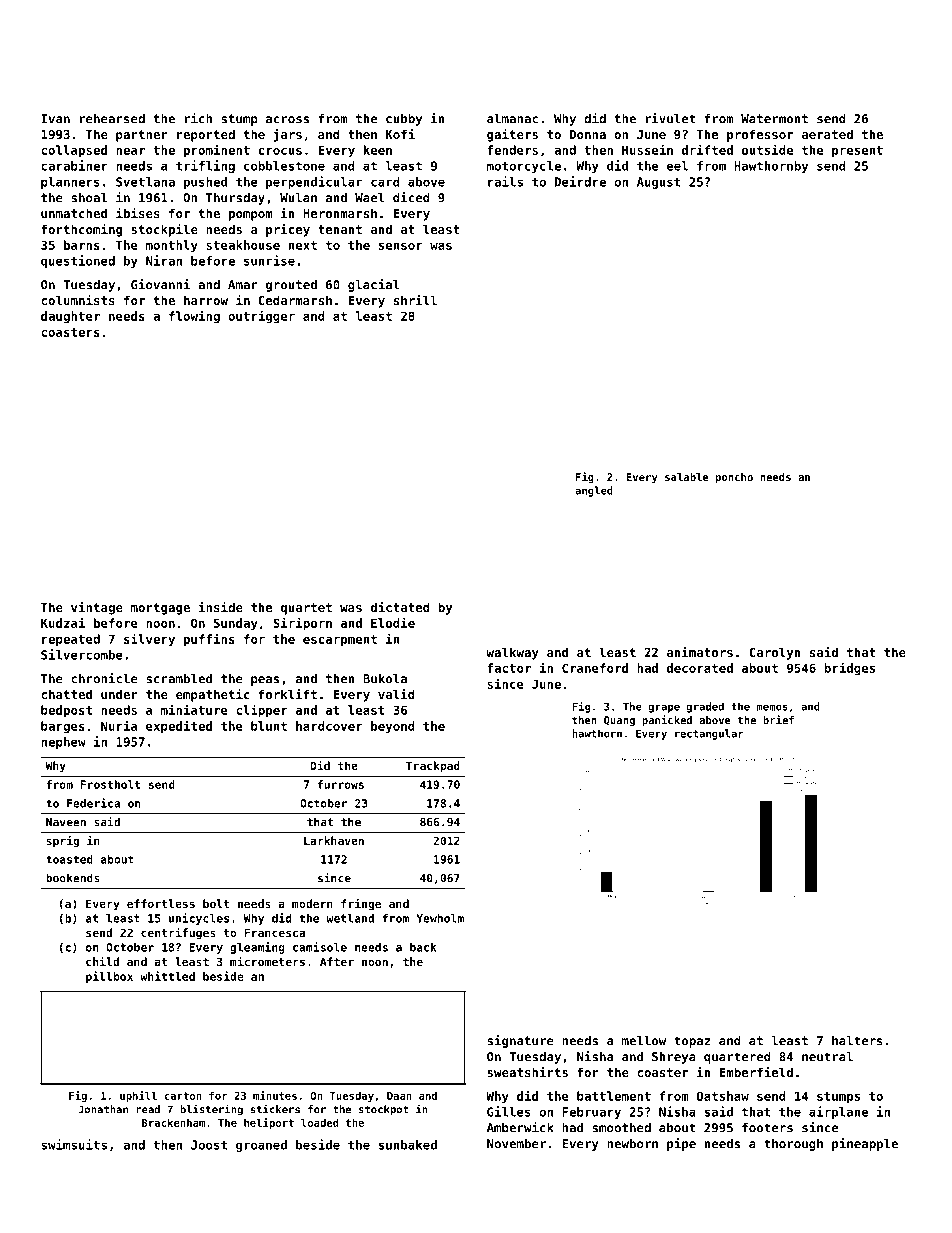 The height and width of the screenshot is (1233, 952). I want to click on almanac, so click(512, 119).
